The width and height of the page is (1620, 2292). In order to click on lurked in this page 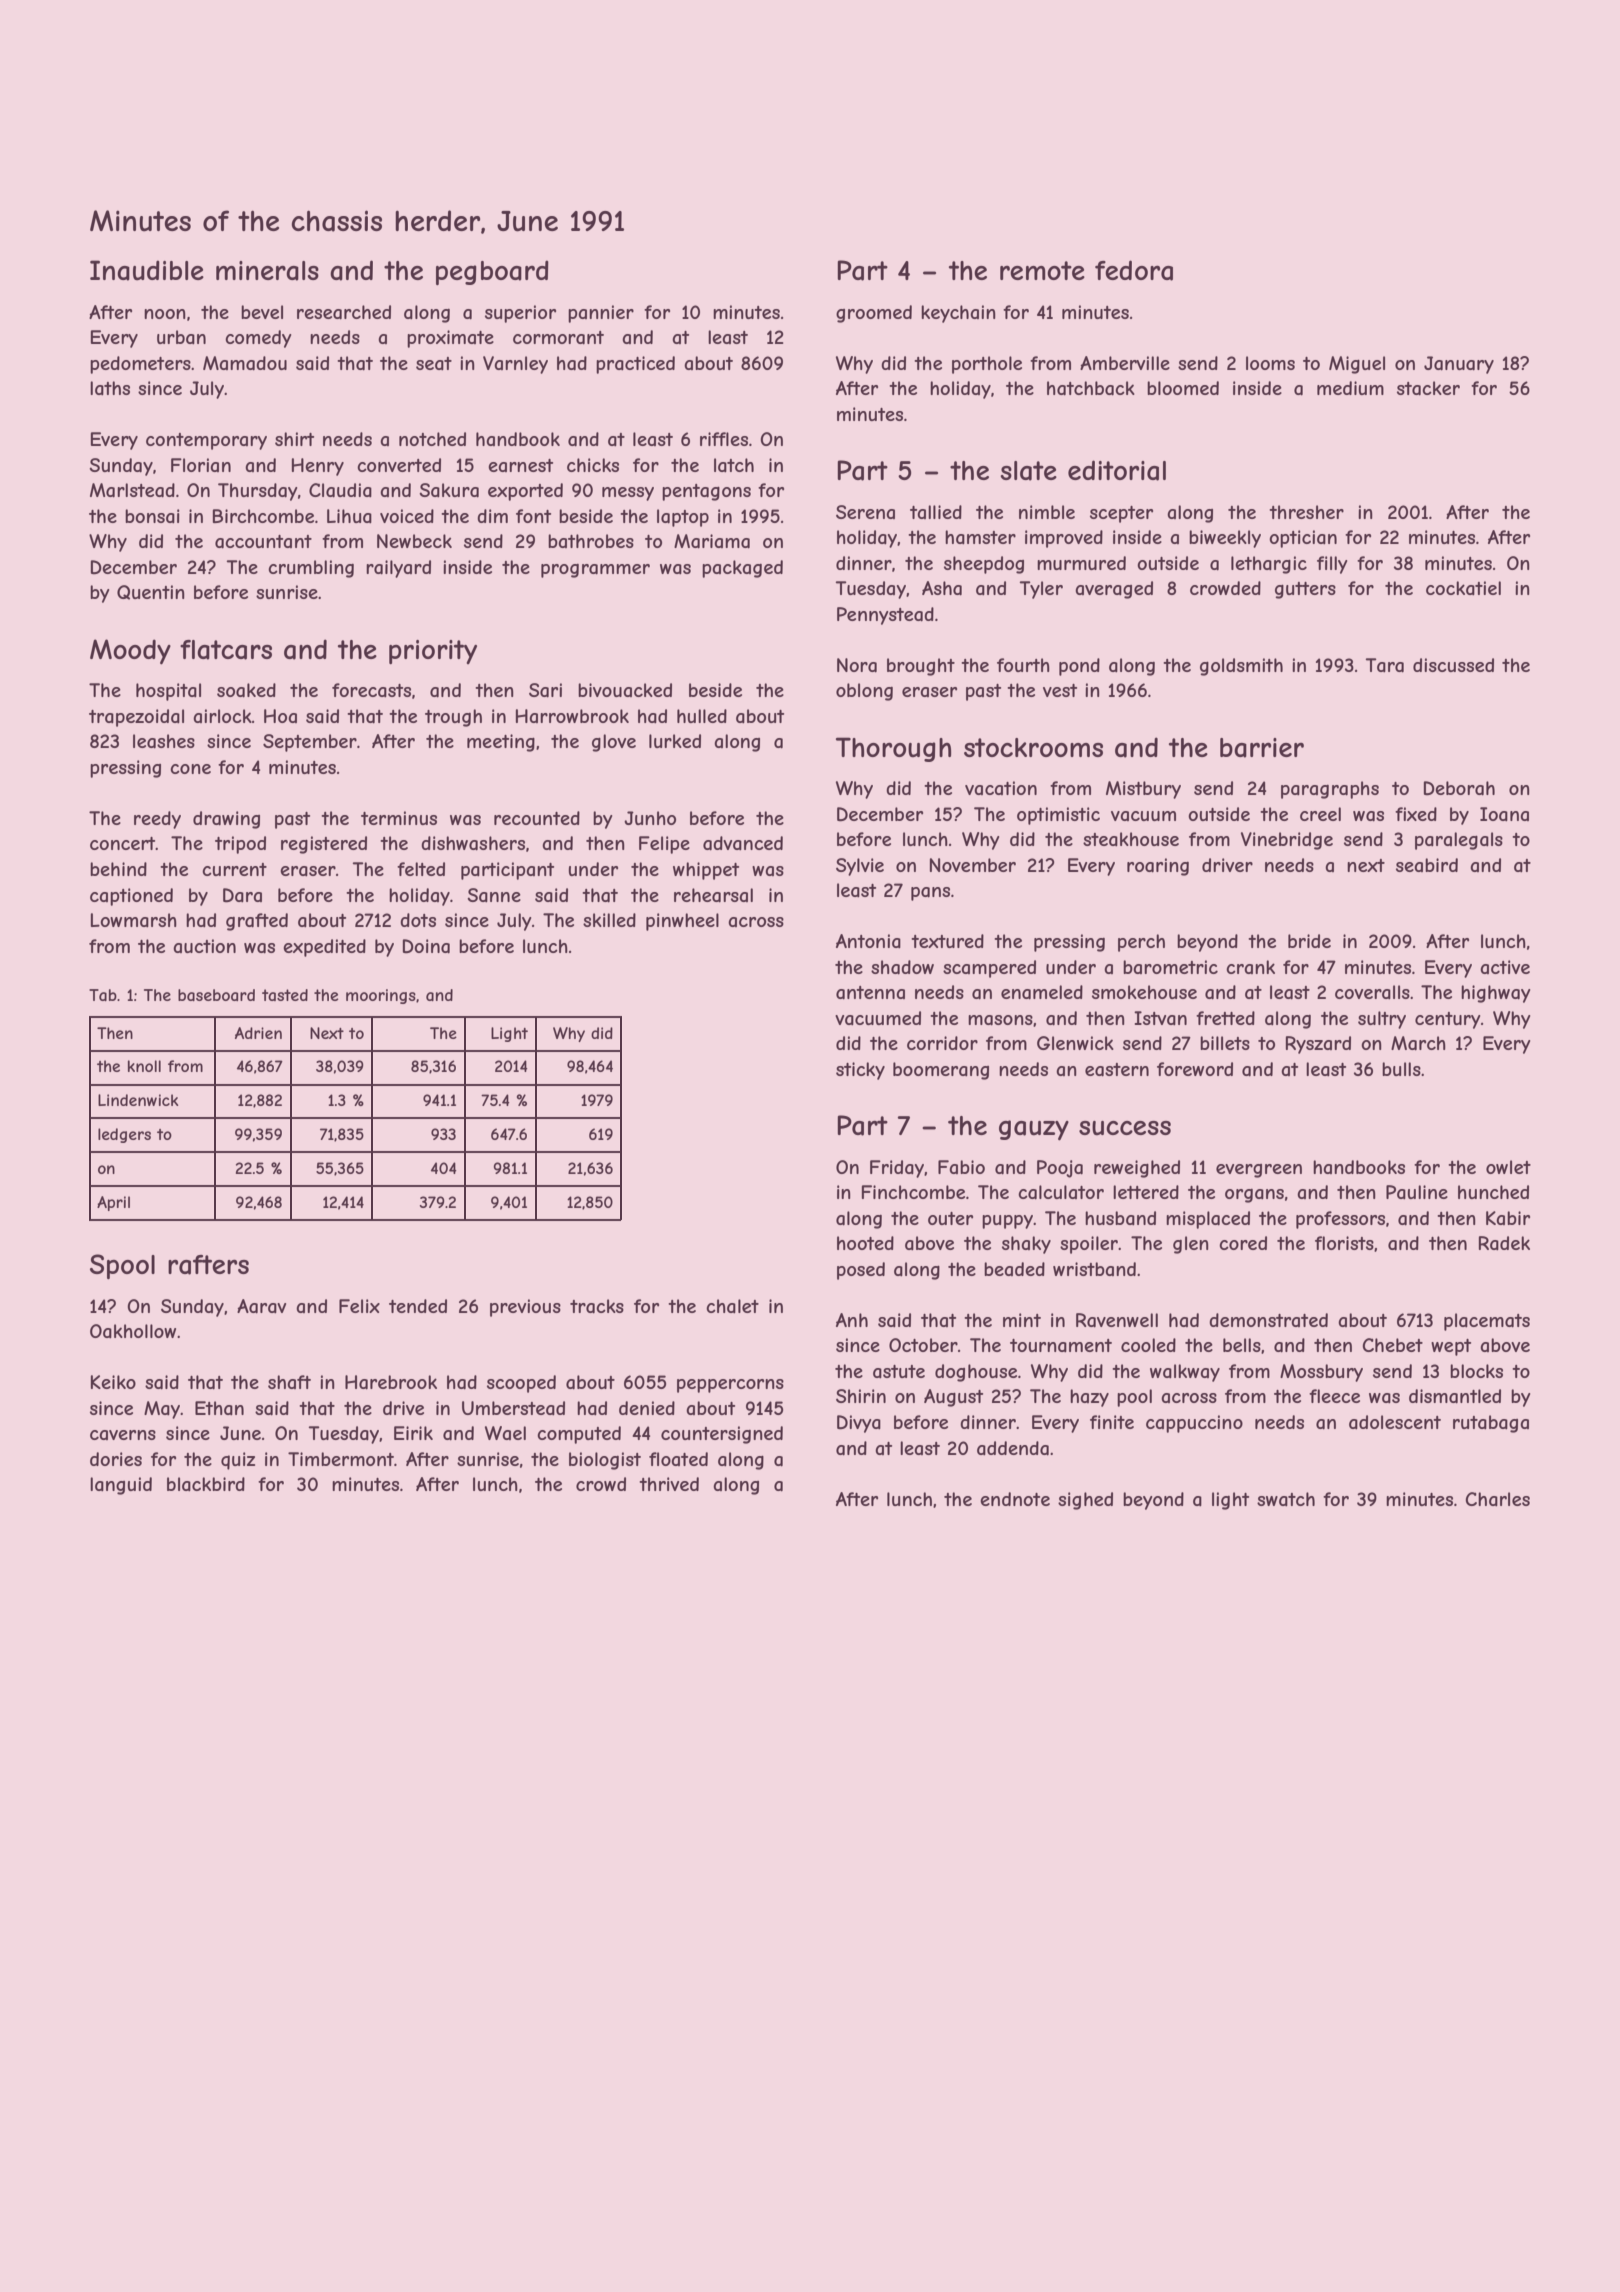, I will do `click(675, 741)`.
